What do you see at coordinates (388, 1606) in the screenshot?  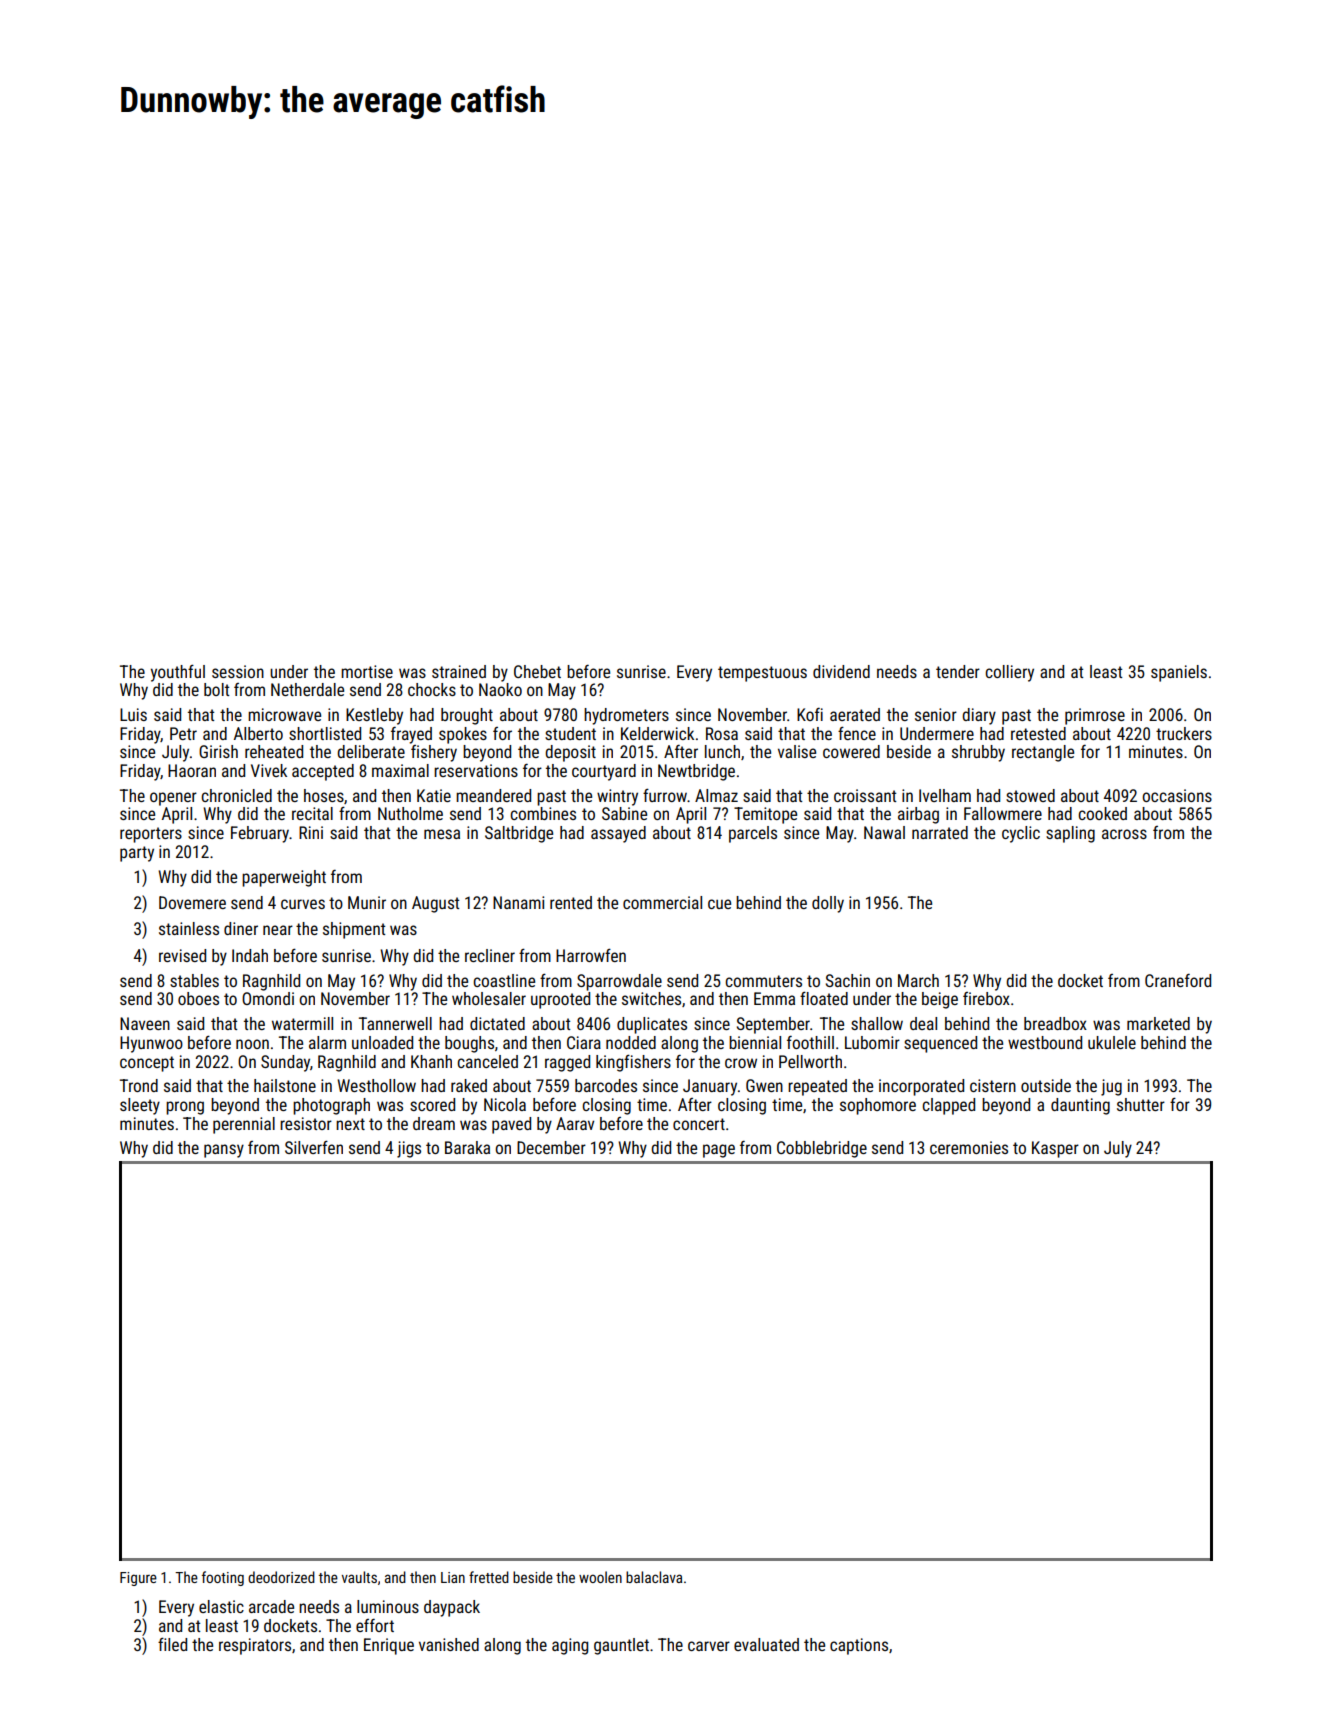 I see `luminous` at bounding box center [388, 1606].
